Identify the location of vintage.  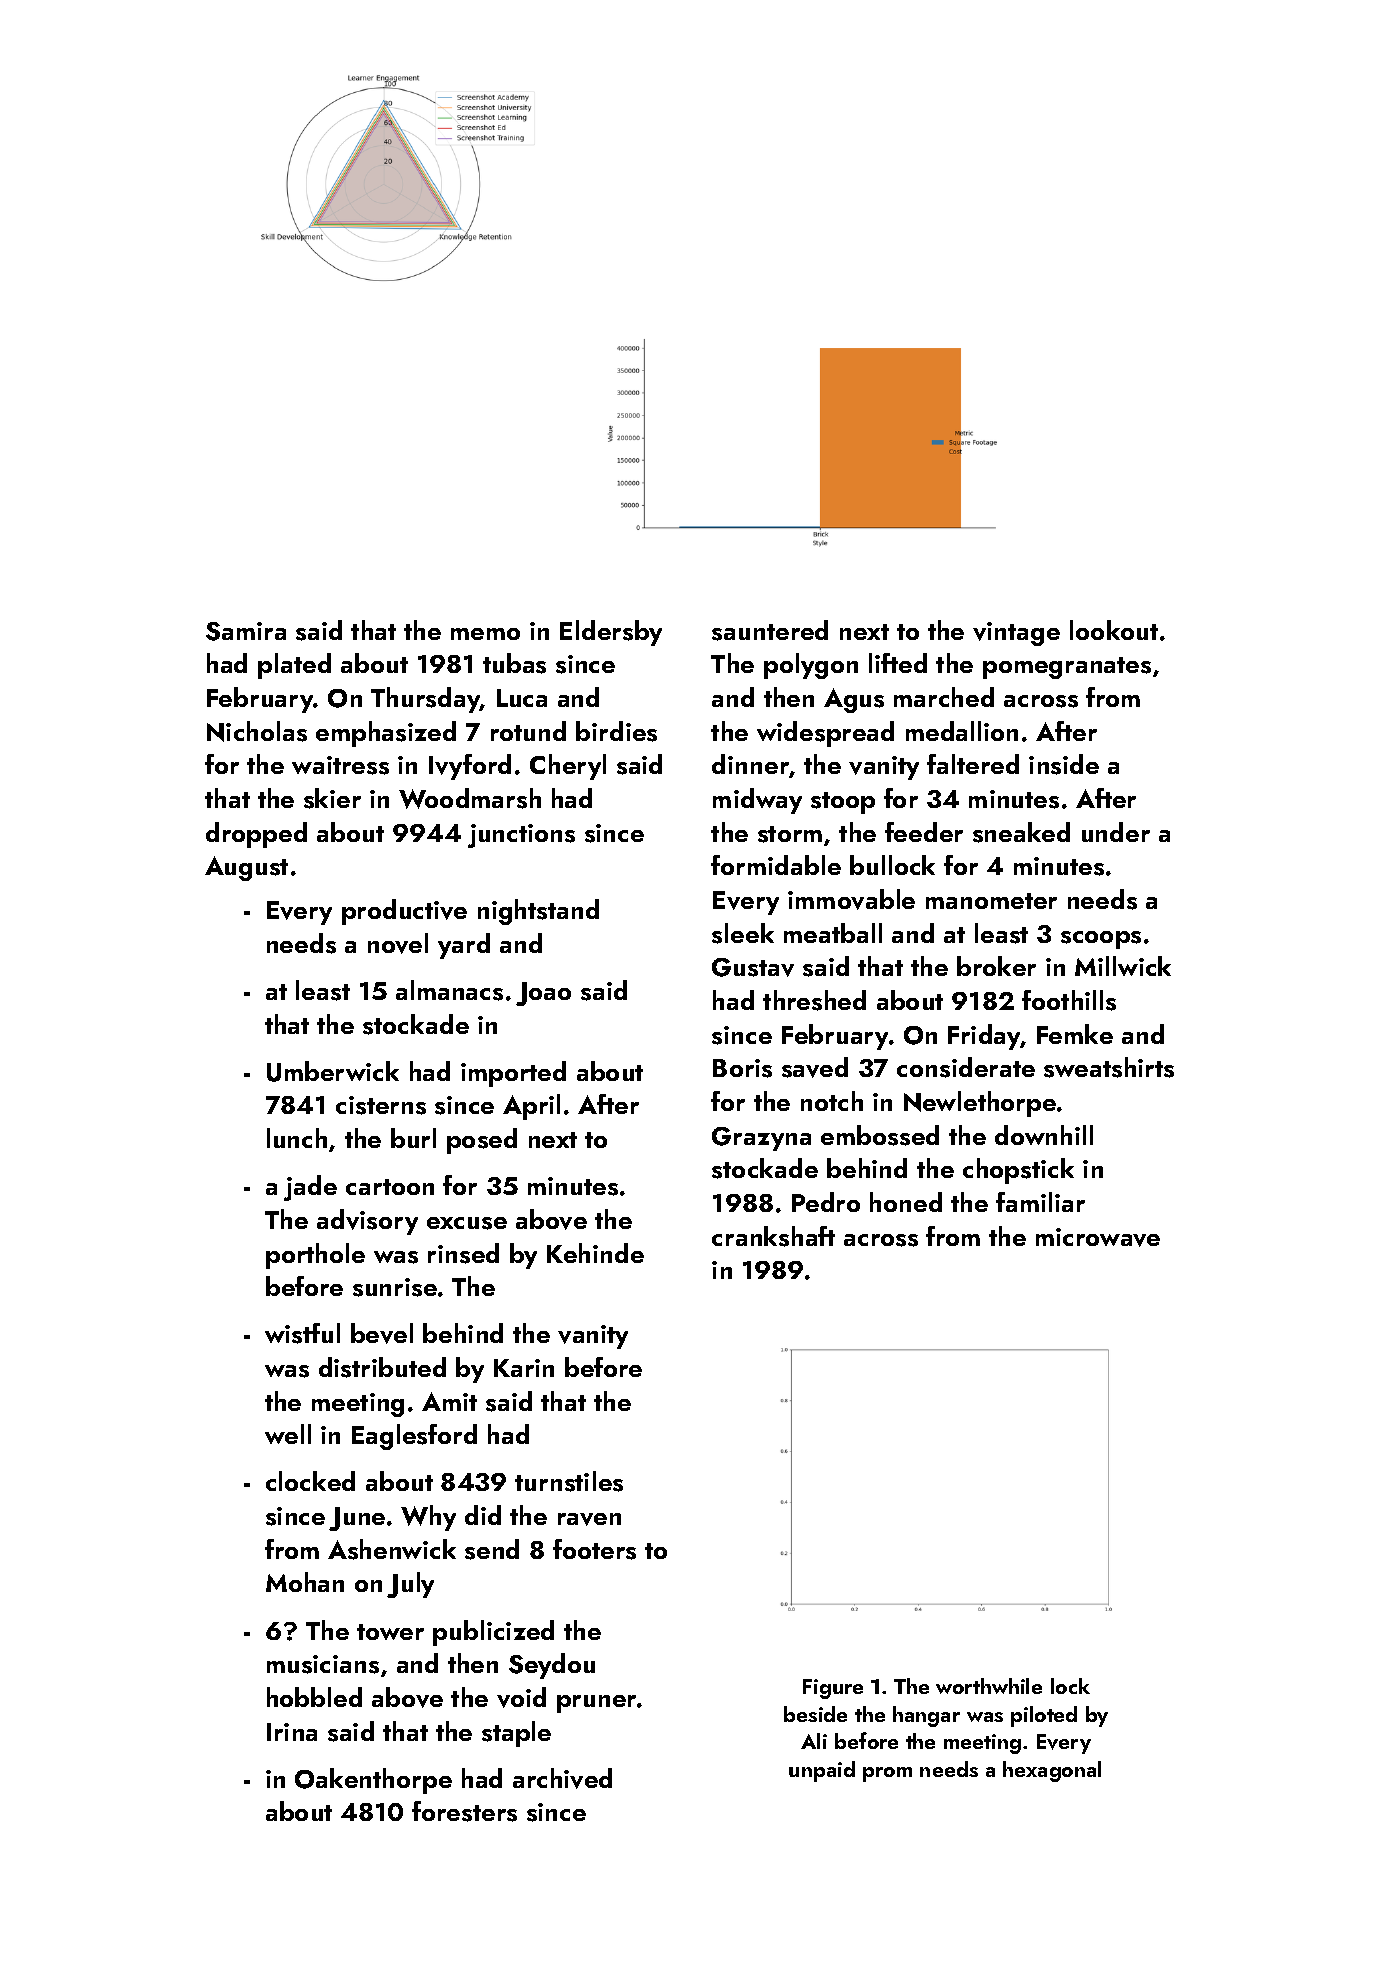
(1016, 634).
